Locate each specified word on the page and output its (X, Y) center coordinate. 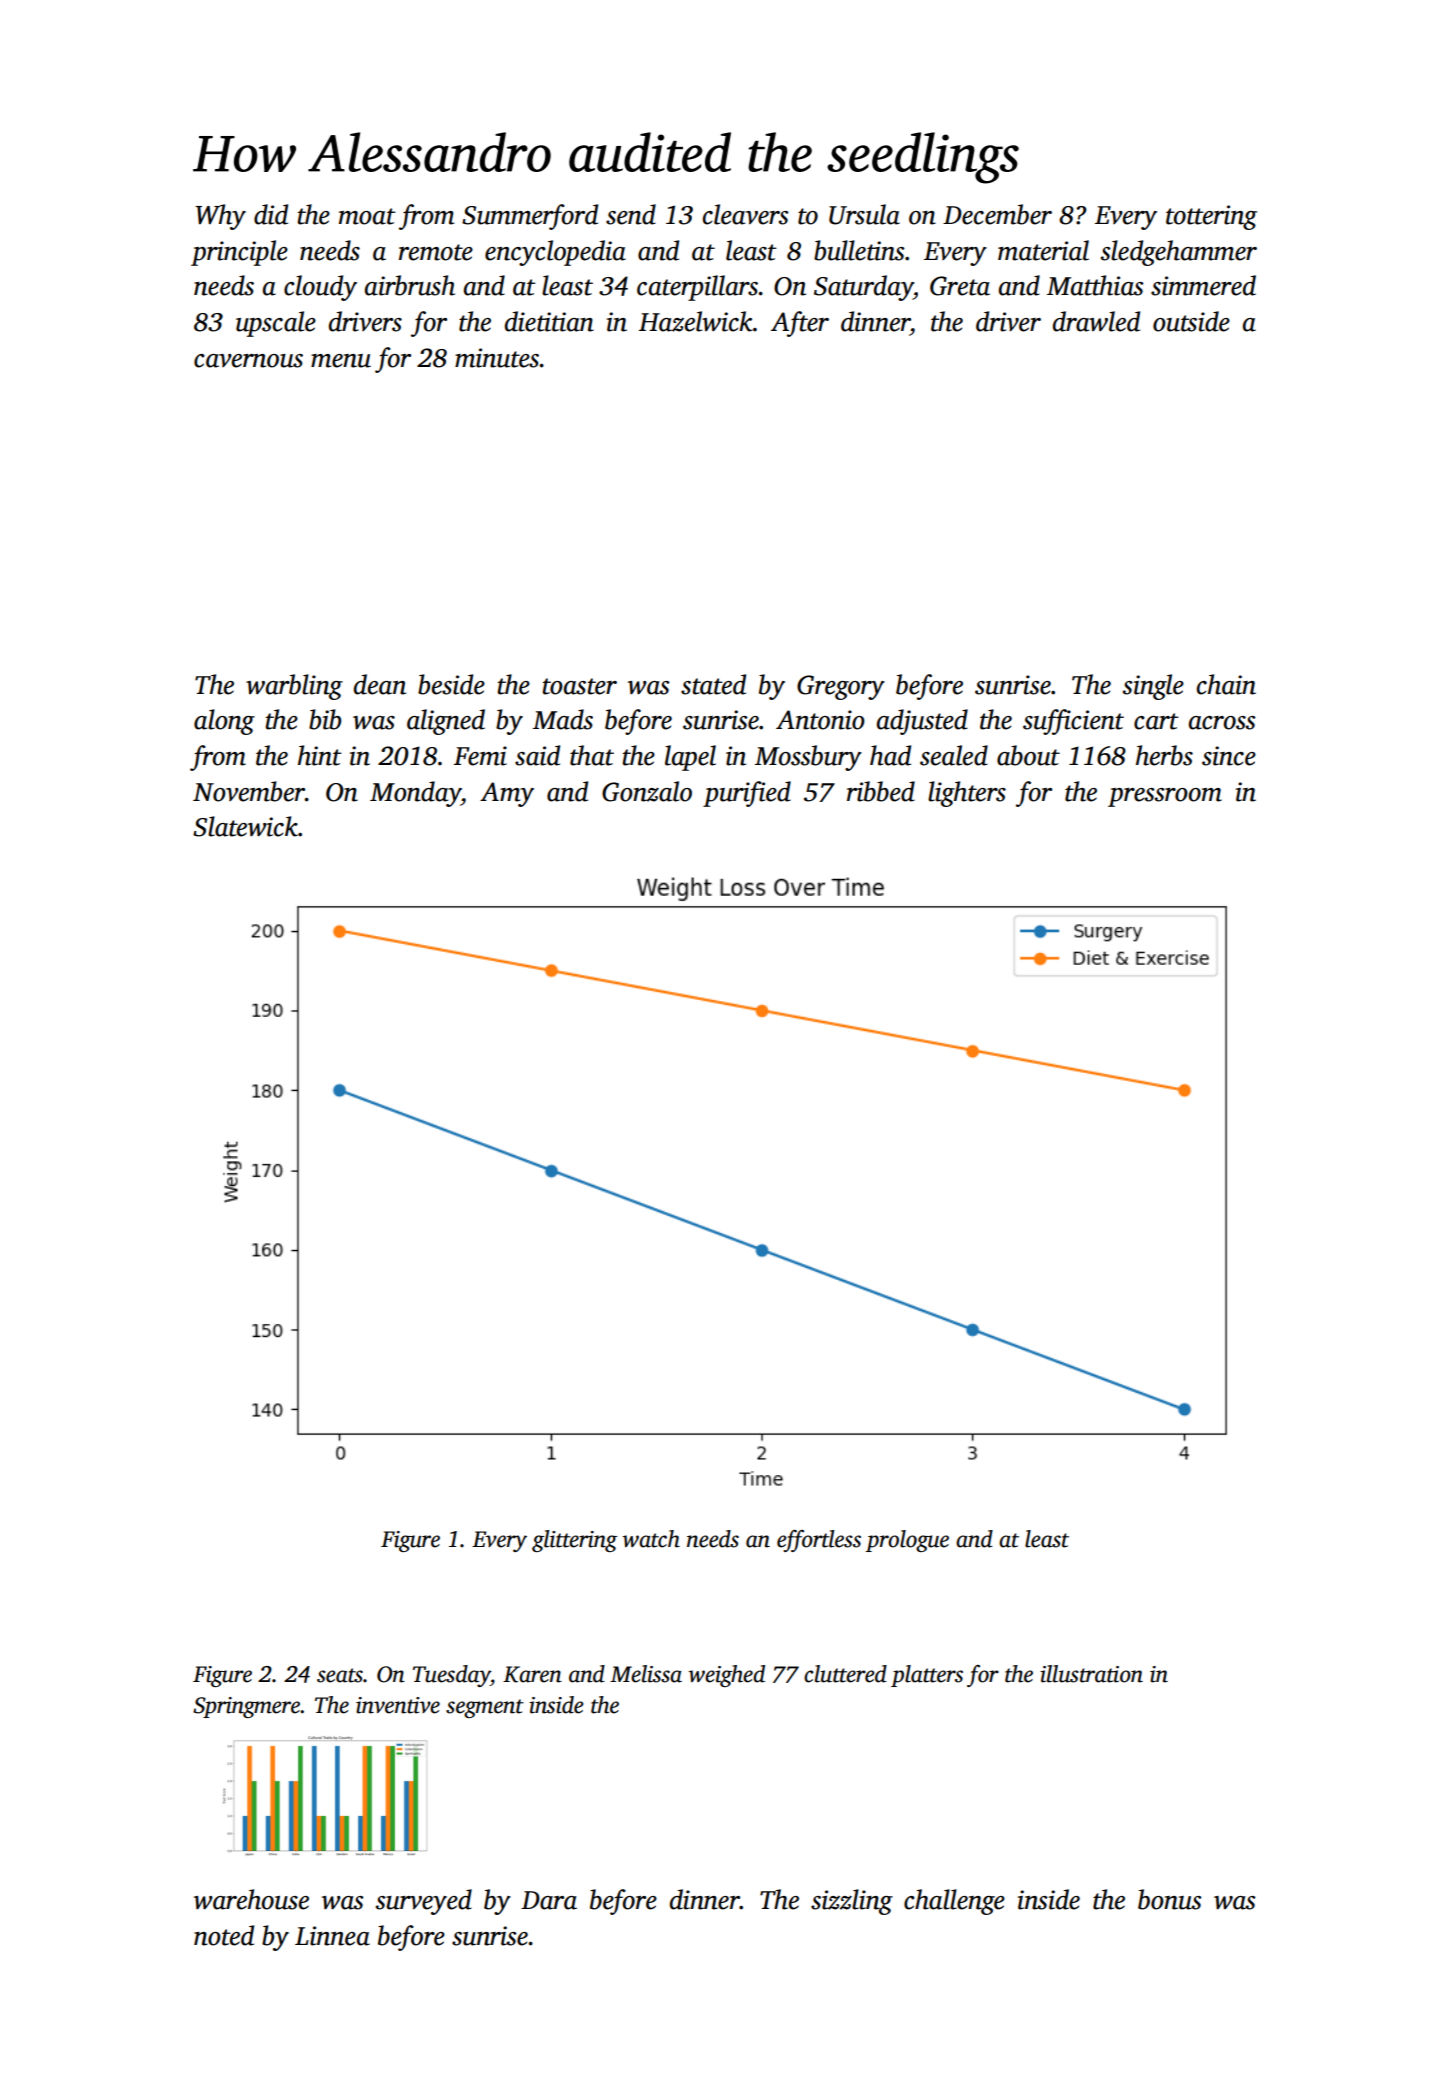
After (800, 324)
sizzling (852, 1902)
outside (1191, 321)
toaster (580, 686)
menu (341, 361)
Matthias (1095, 285)
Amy (507, 794)
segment (485, 1708)
